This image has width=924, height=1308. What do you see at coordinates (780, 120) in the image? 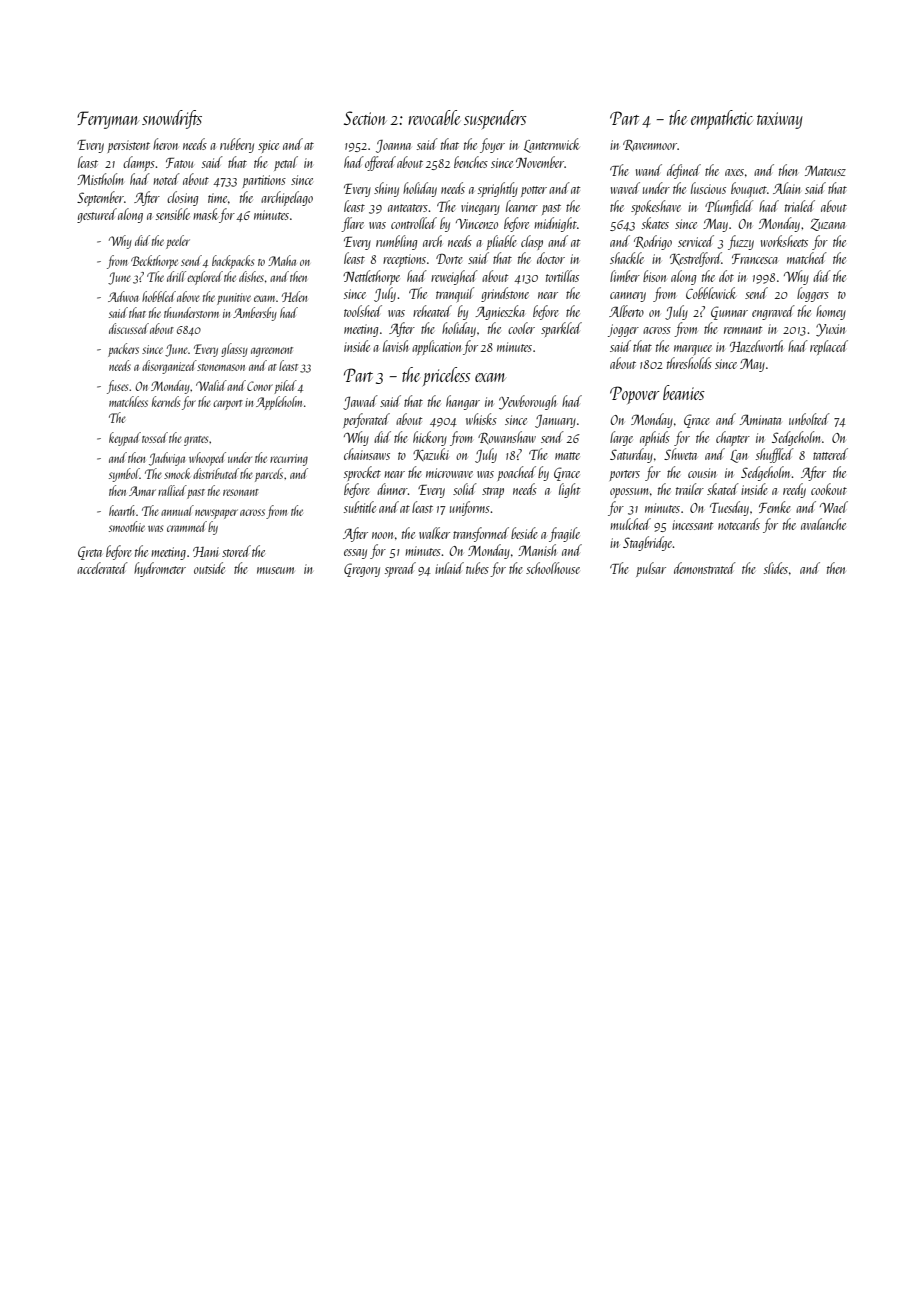
I see `taxiway` at bounding box center [780, 120].
